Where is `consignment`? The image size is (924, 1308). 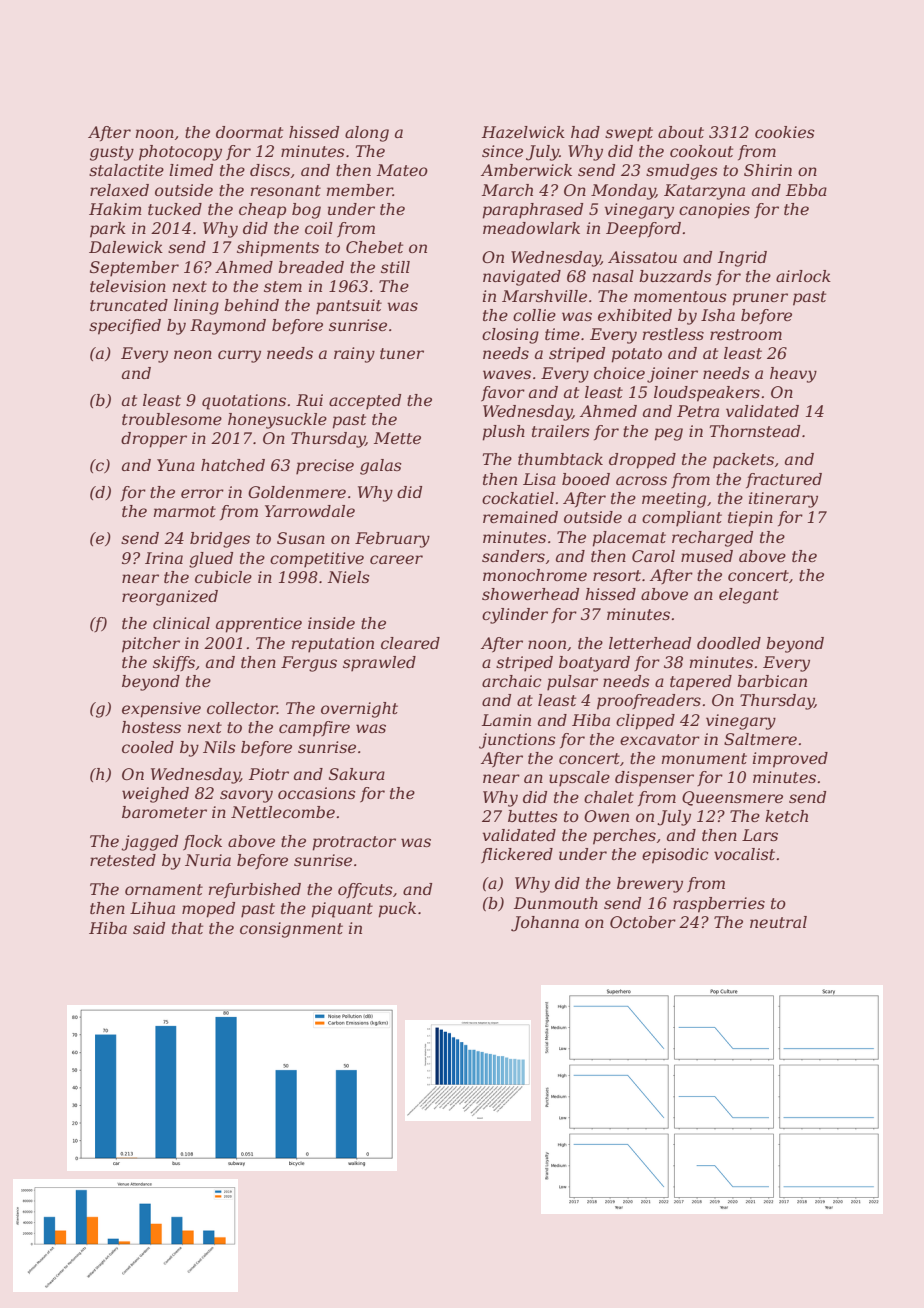 consignment is located at coordinates (291, 930).
